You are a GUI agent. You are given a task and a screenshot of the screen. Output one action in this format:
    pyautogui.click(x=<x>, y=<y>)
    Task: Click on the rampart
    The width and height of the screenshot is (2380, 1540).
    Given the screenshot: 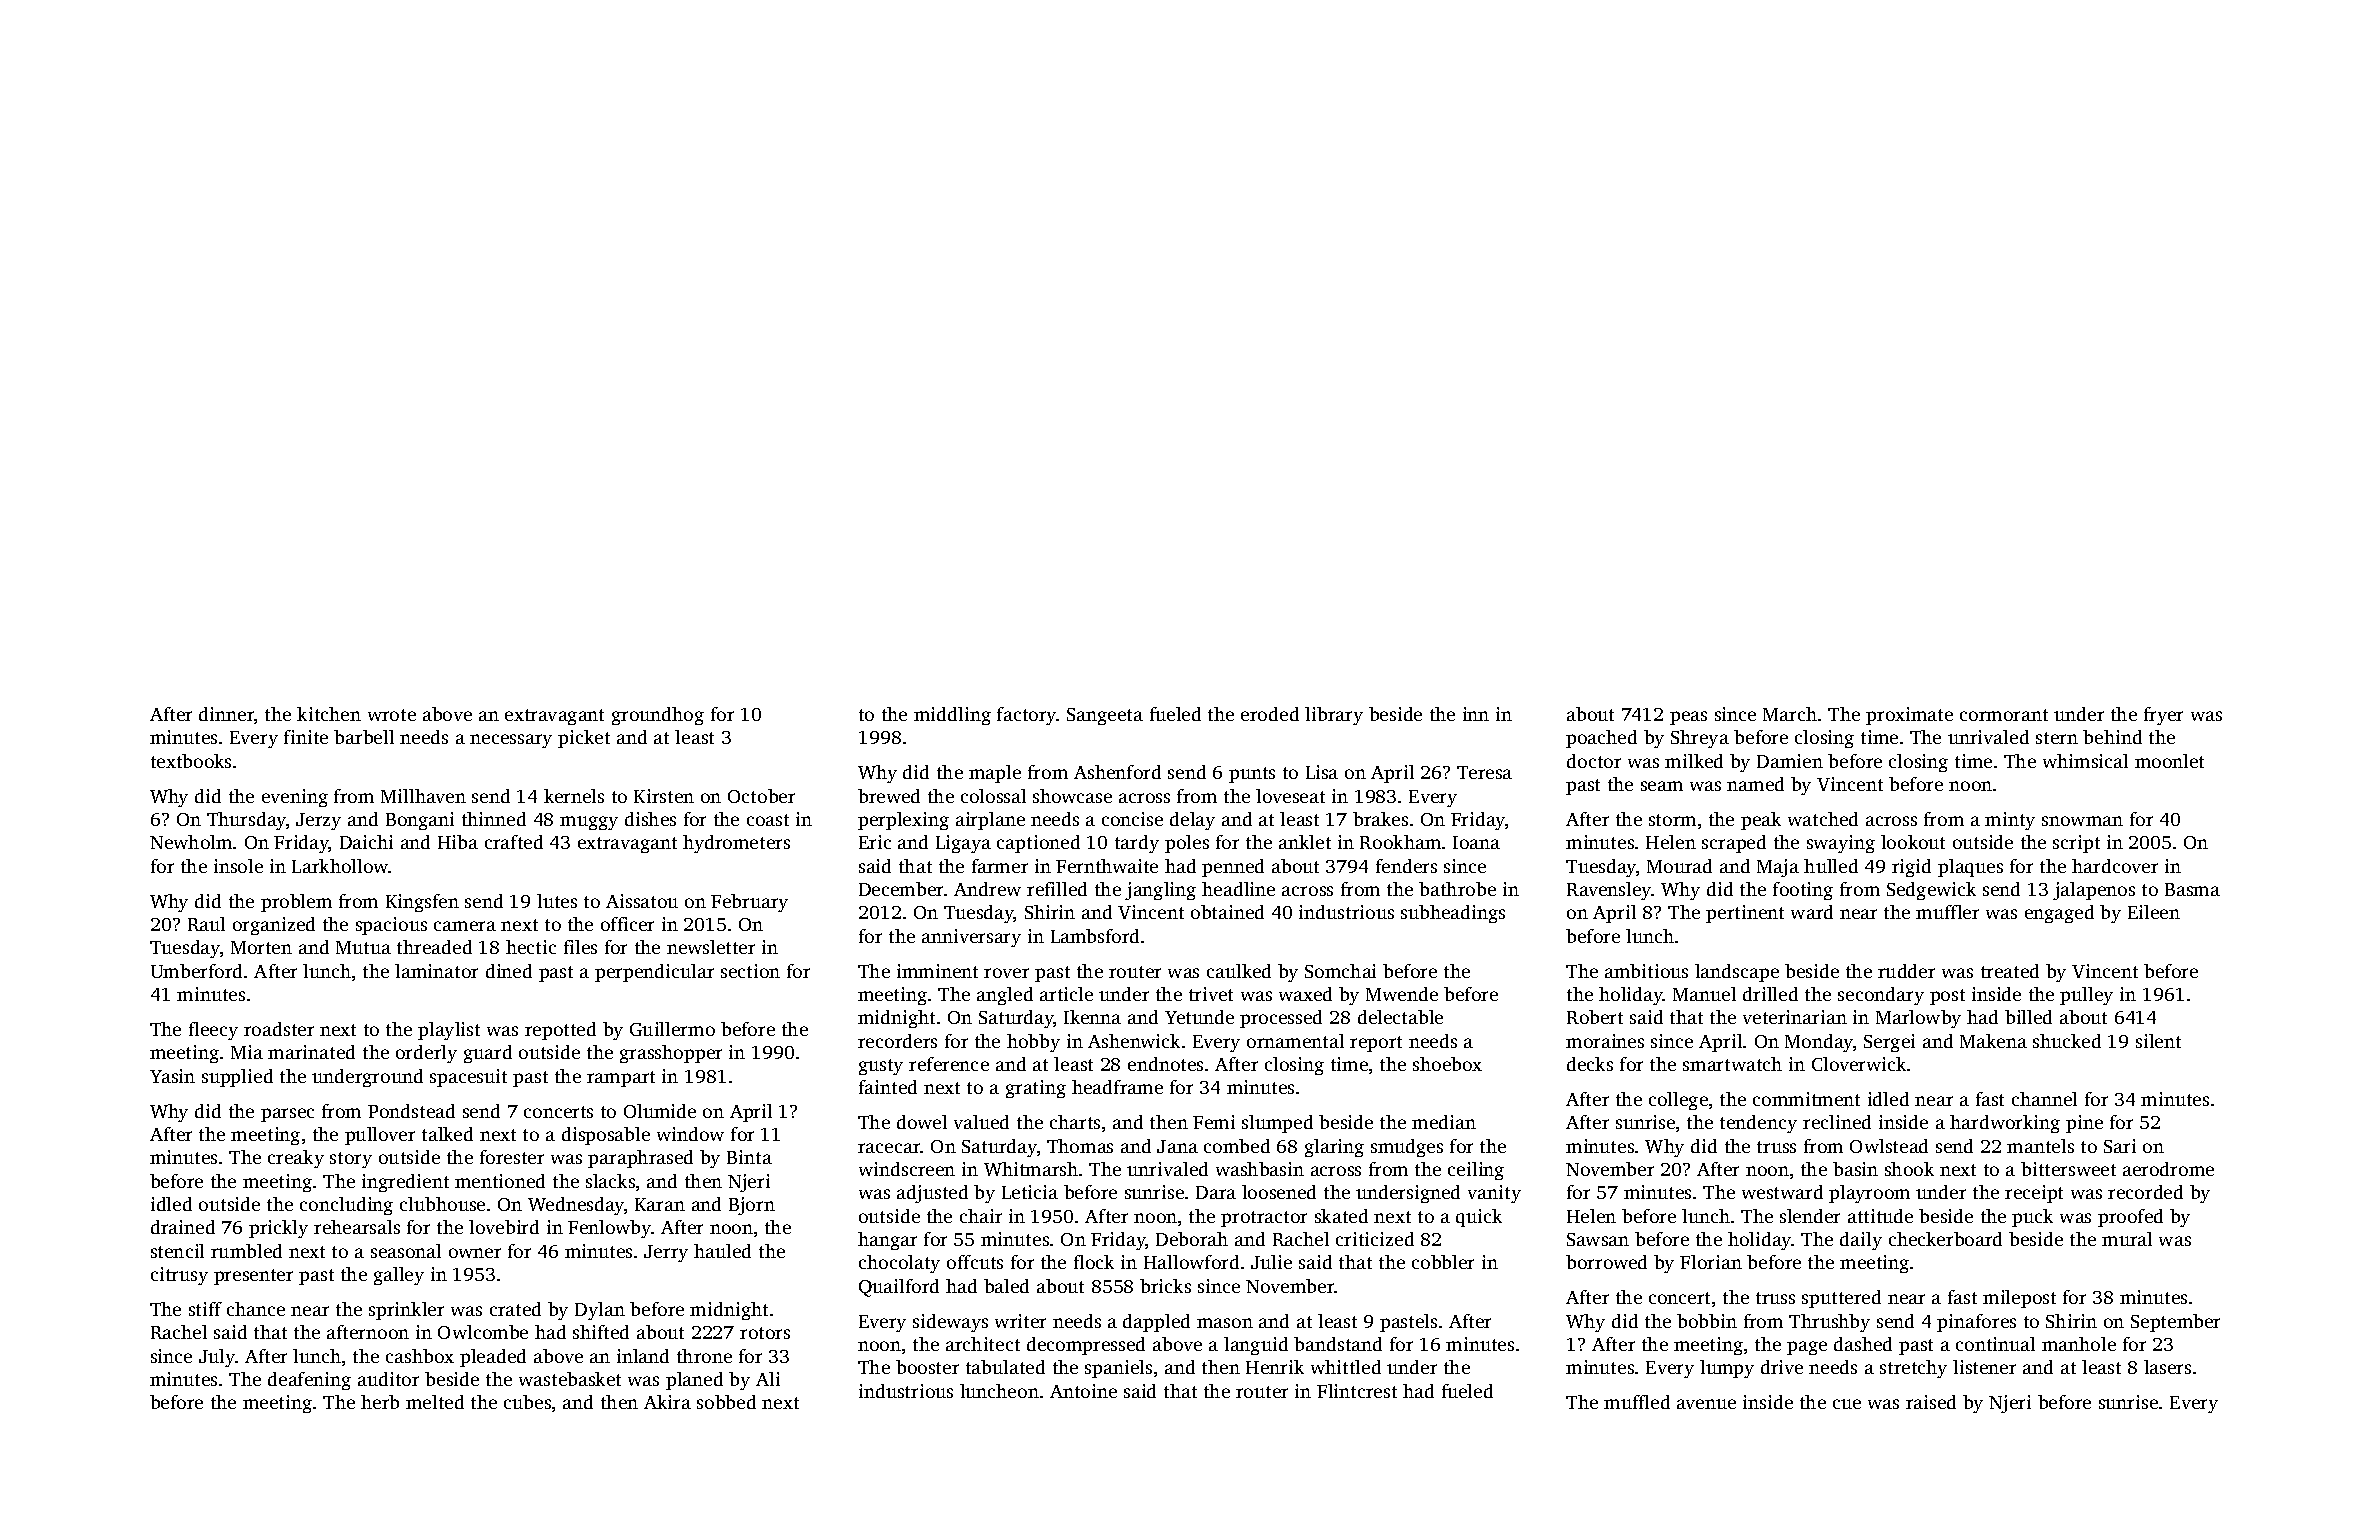 What is the action you would take?
    pyautogui.click(x=621, y=1079)
